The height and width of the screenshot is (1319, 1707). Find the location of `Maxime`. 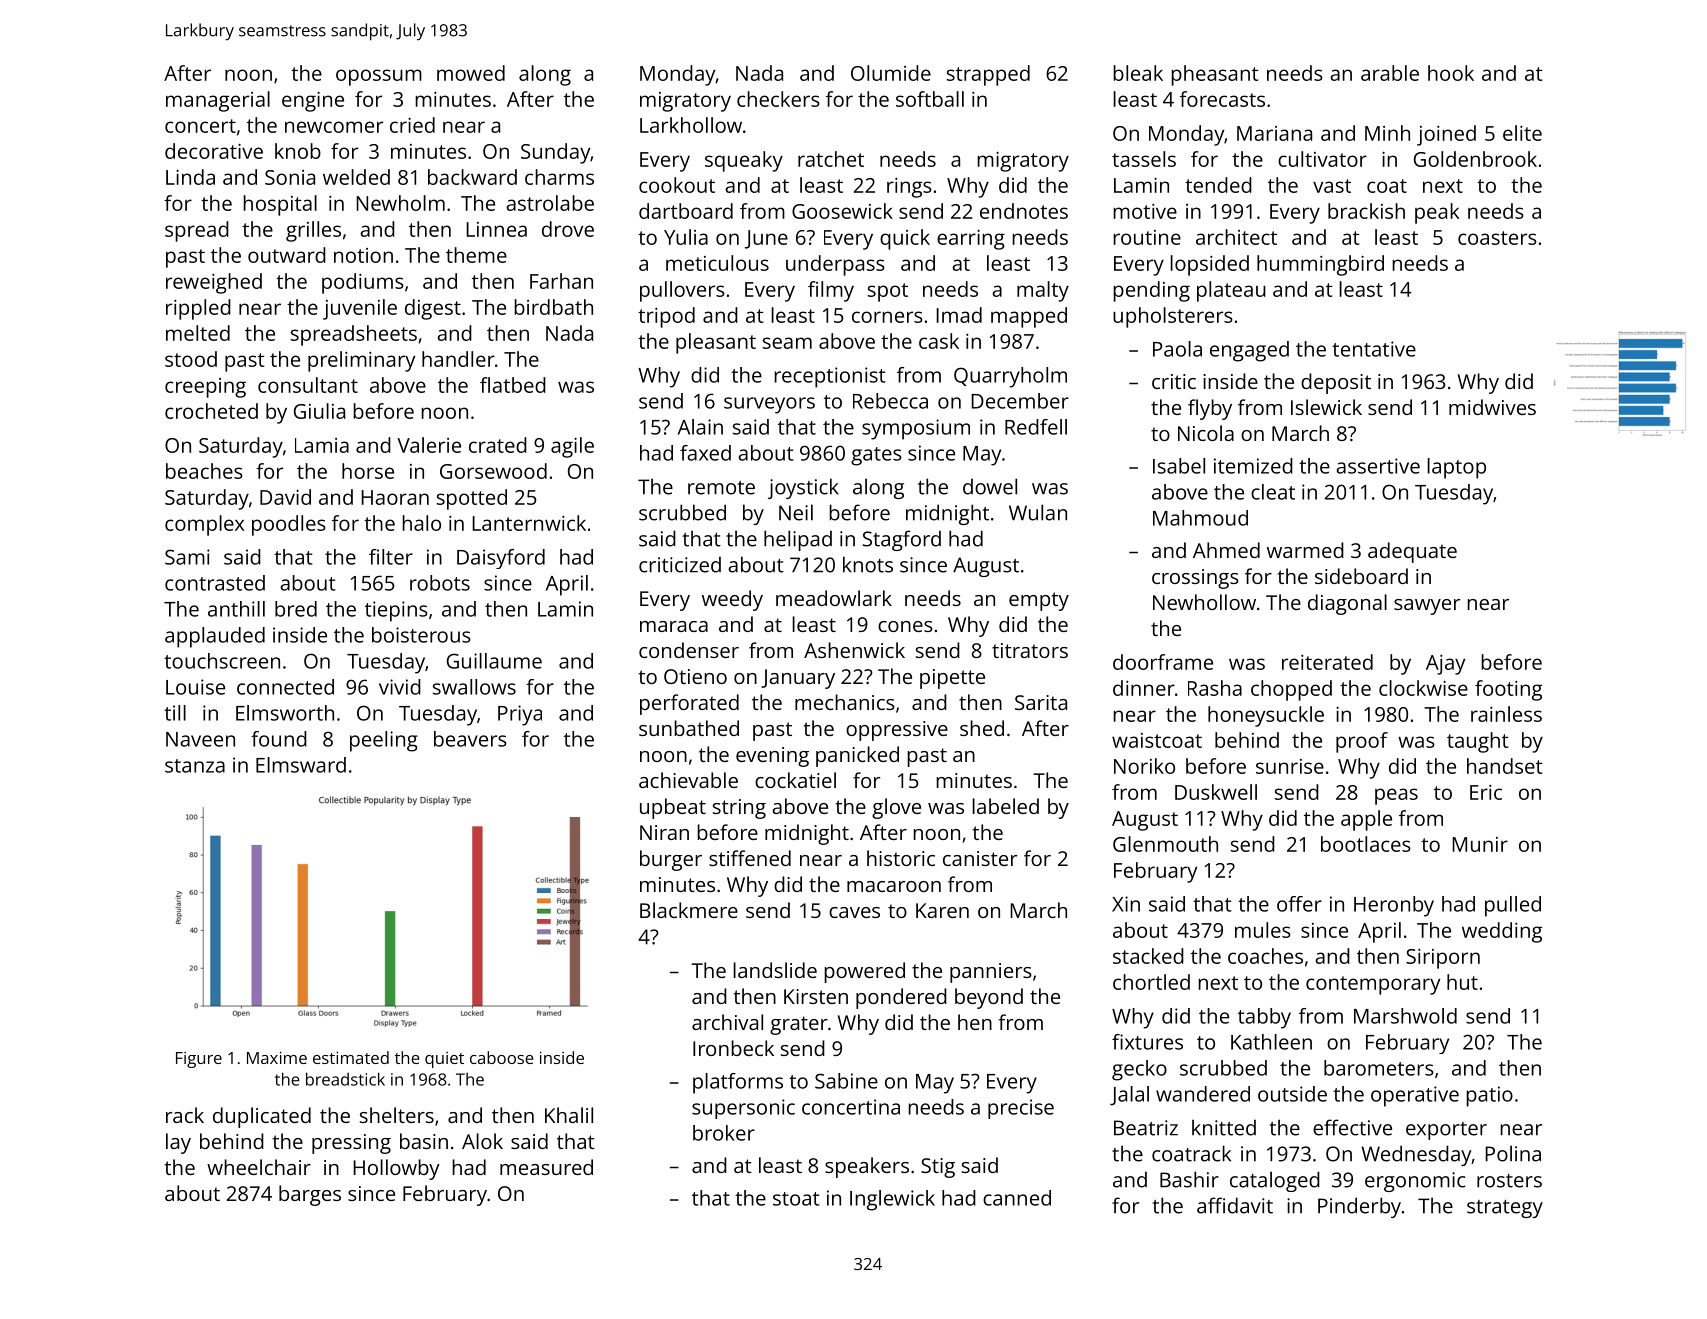

Maxime is located at coordinates (277, 1057).
